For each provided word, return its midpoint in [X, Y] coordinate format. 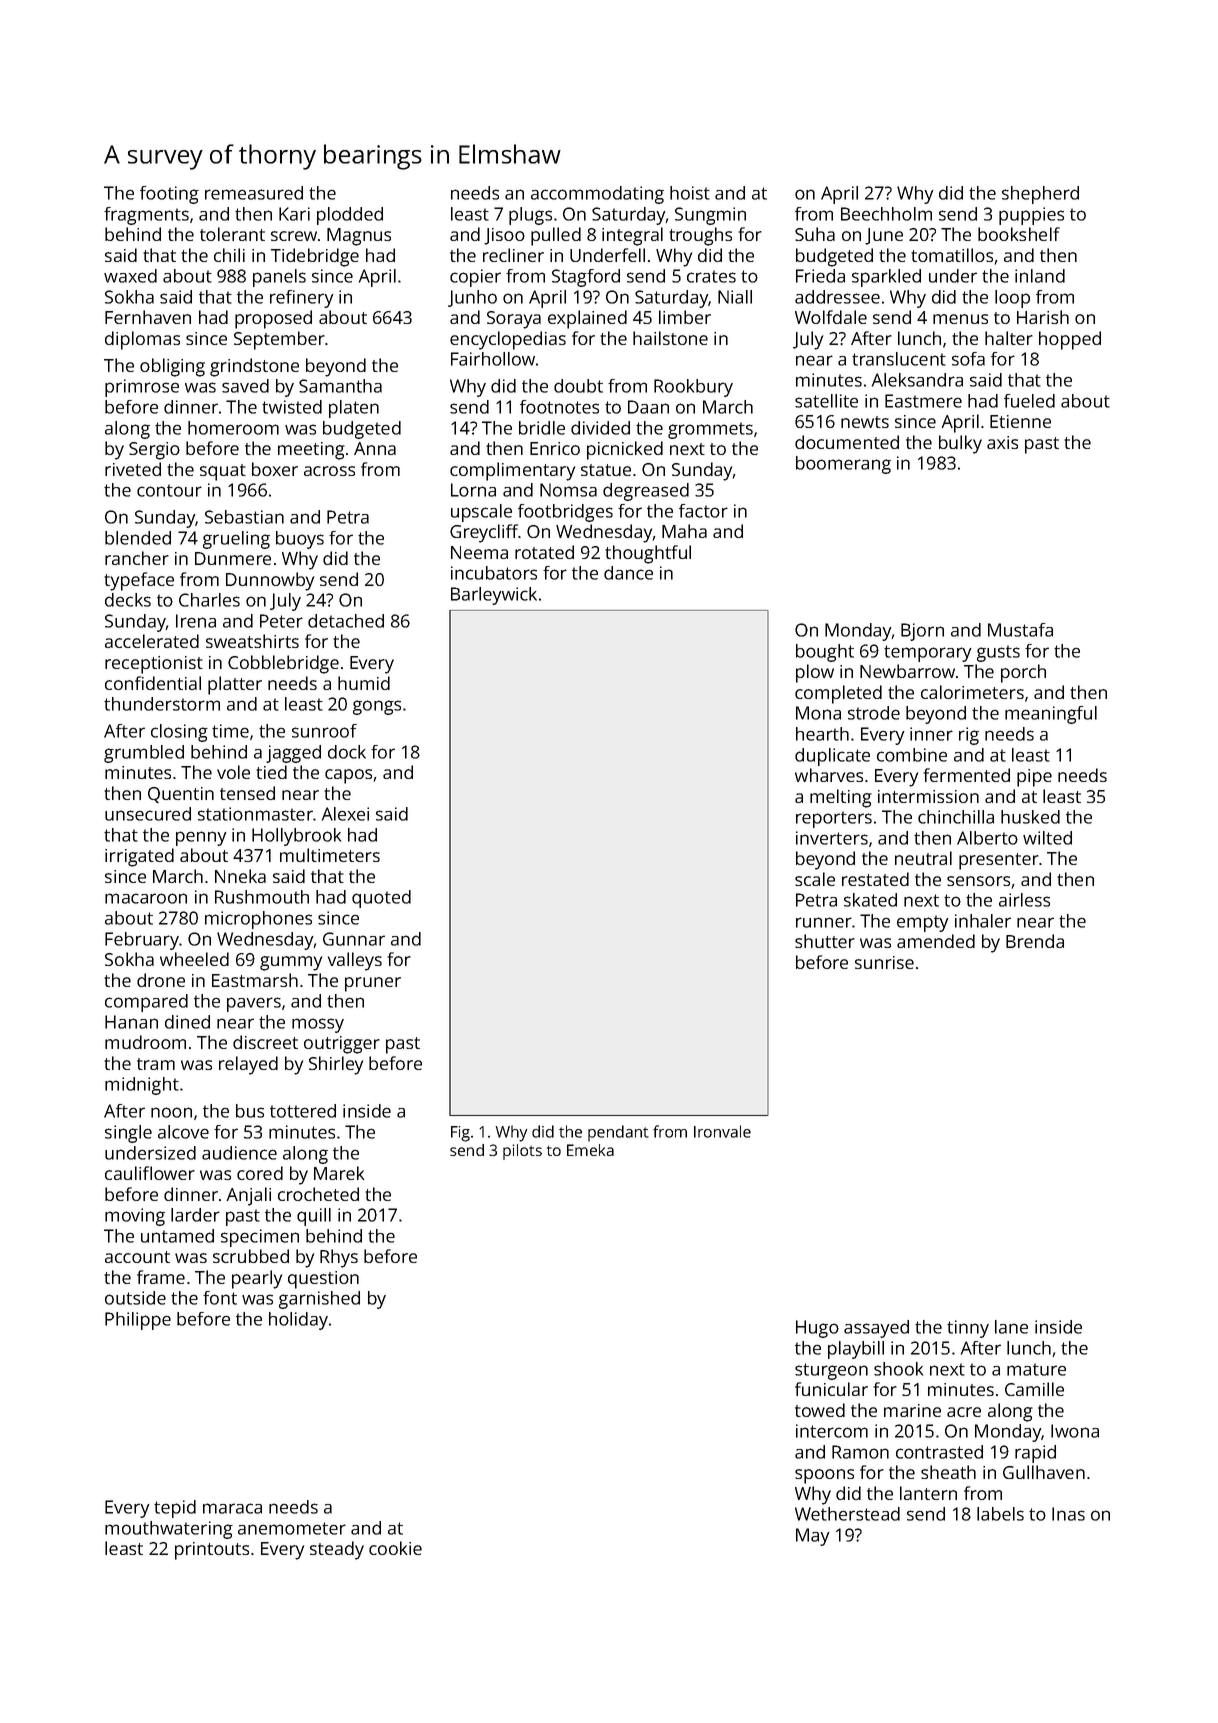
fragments [146, 216]
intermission [928, 796]
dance [628, 573]
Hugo [817, 1329]
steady [337, 1550]
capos [348, 776]
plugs [530, 216]
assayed [876, 1329]
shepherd [1040, 195]
